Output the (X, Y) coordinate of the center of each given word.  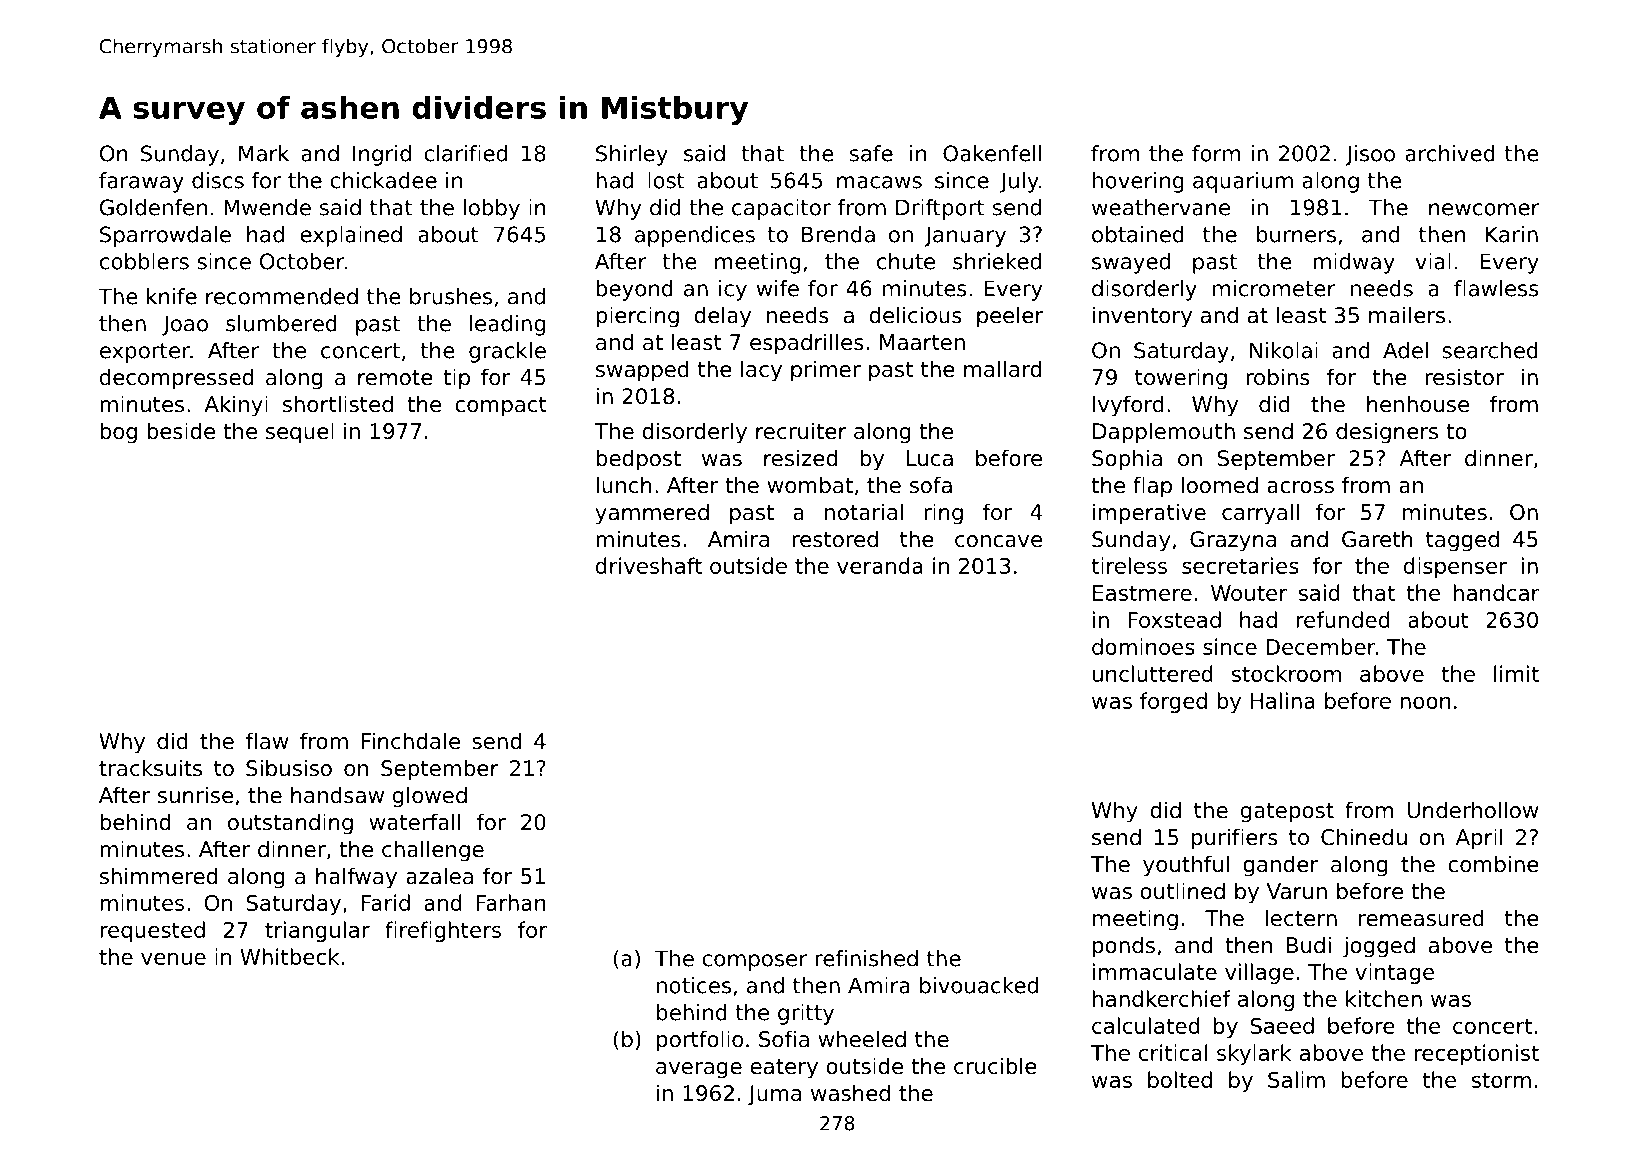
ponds (1124, 947)
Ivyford (1128, 406)
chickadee (383, 180)
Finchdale (411, 741)
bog (118, 433)
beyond (634, 290)
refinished (866, 958)
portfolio (700, 1041)
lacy (761, 371)
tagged (1462, 541)
